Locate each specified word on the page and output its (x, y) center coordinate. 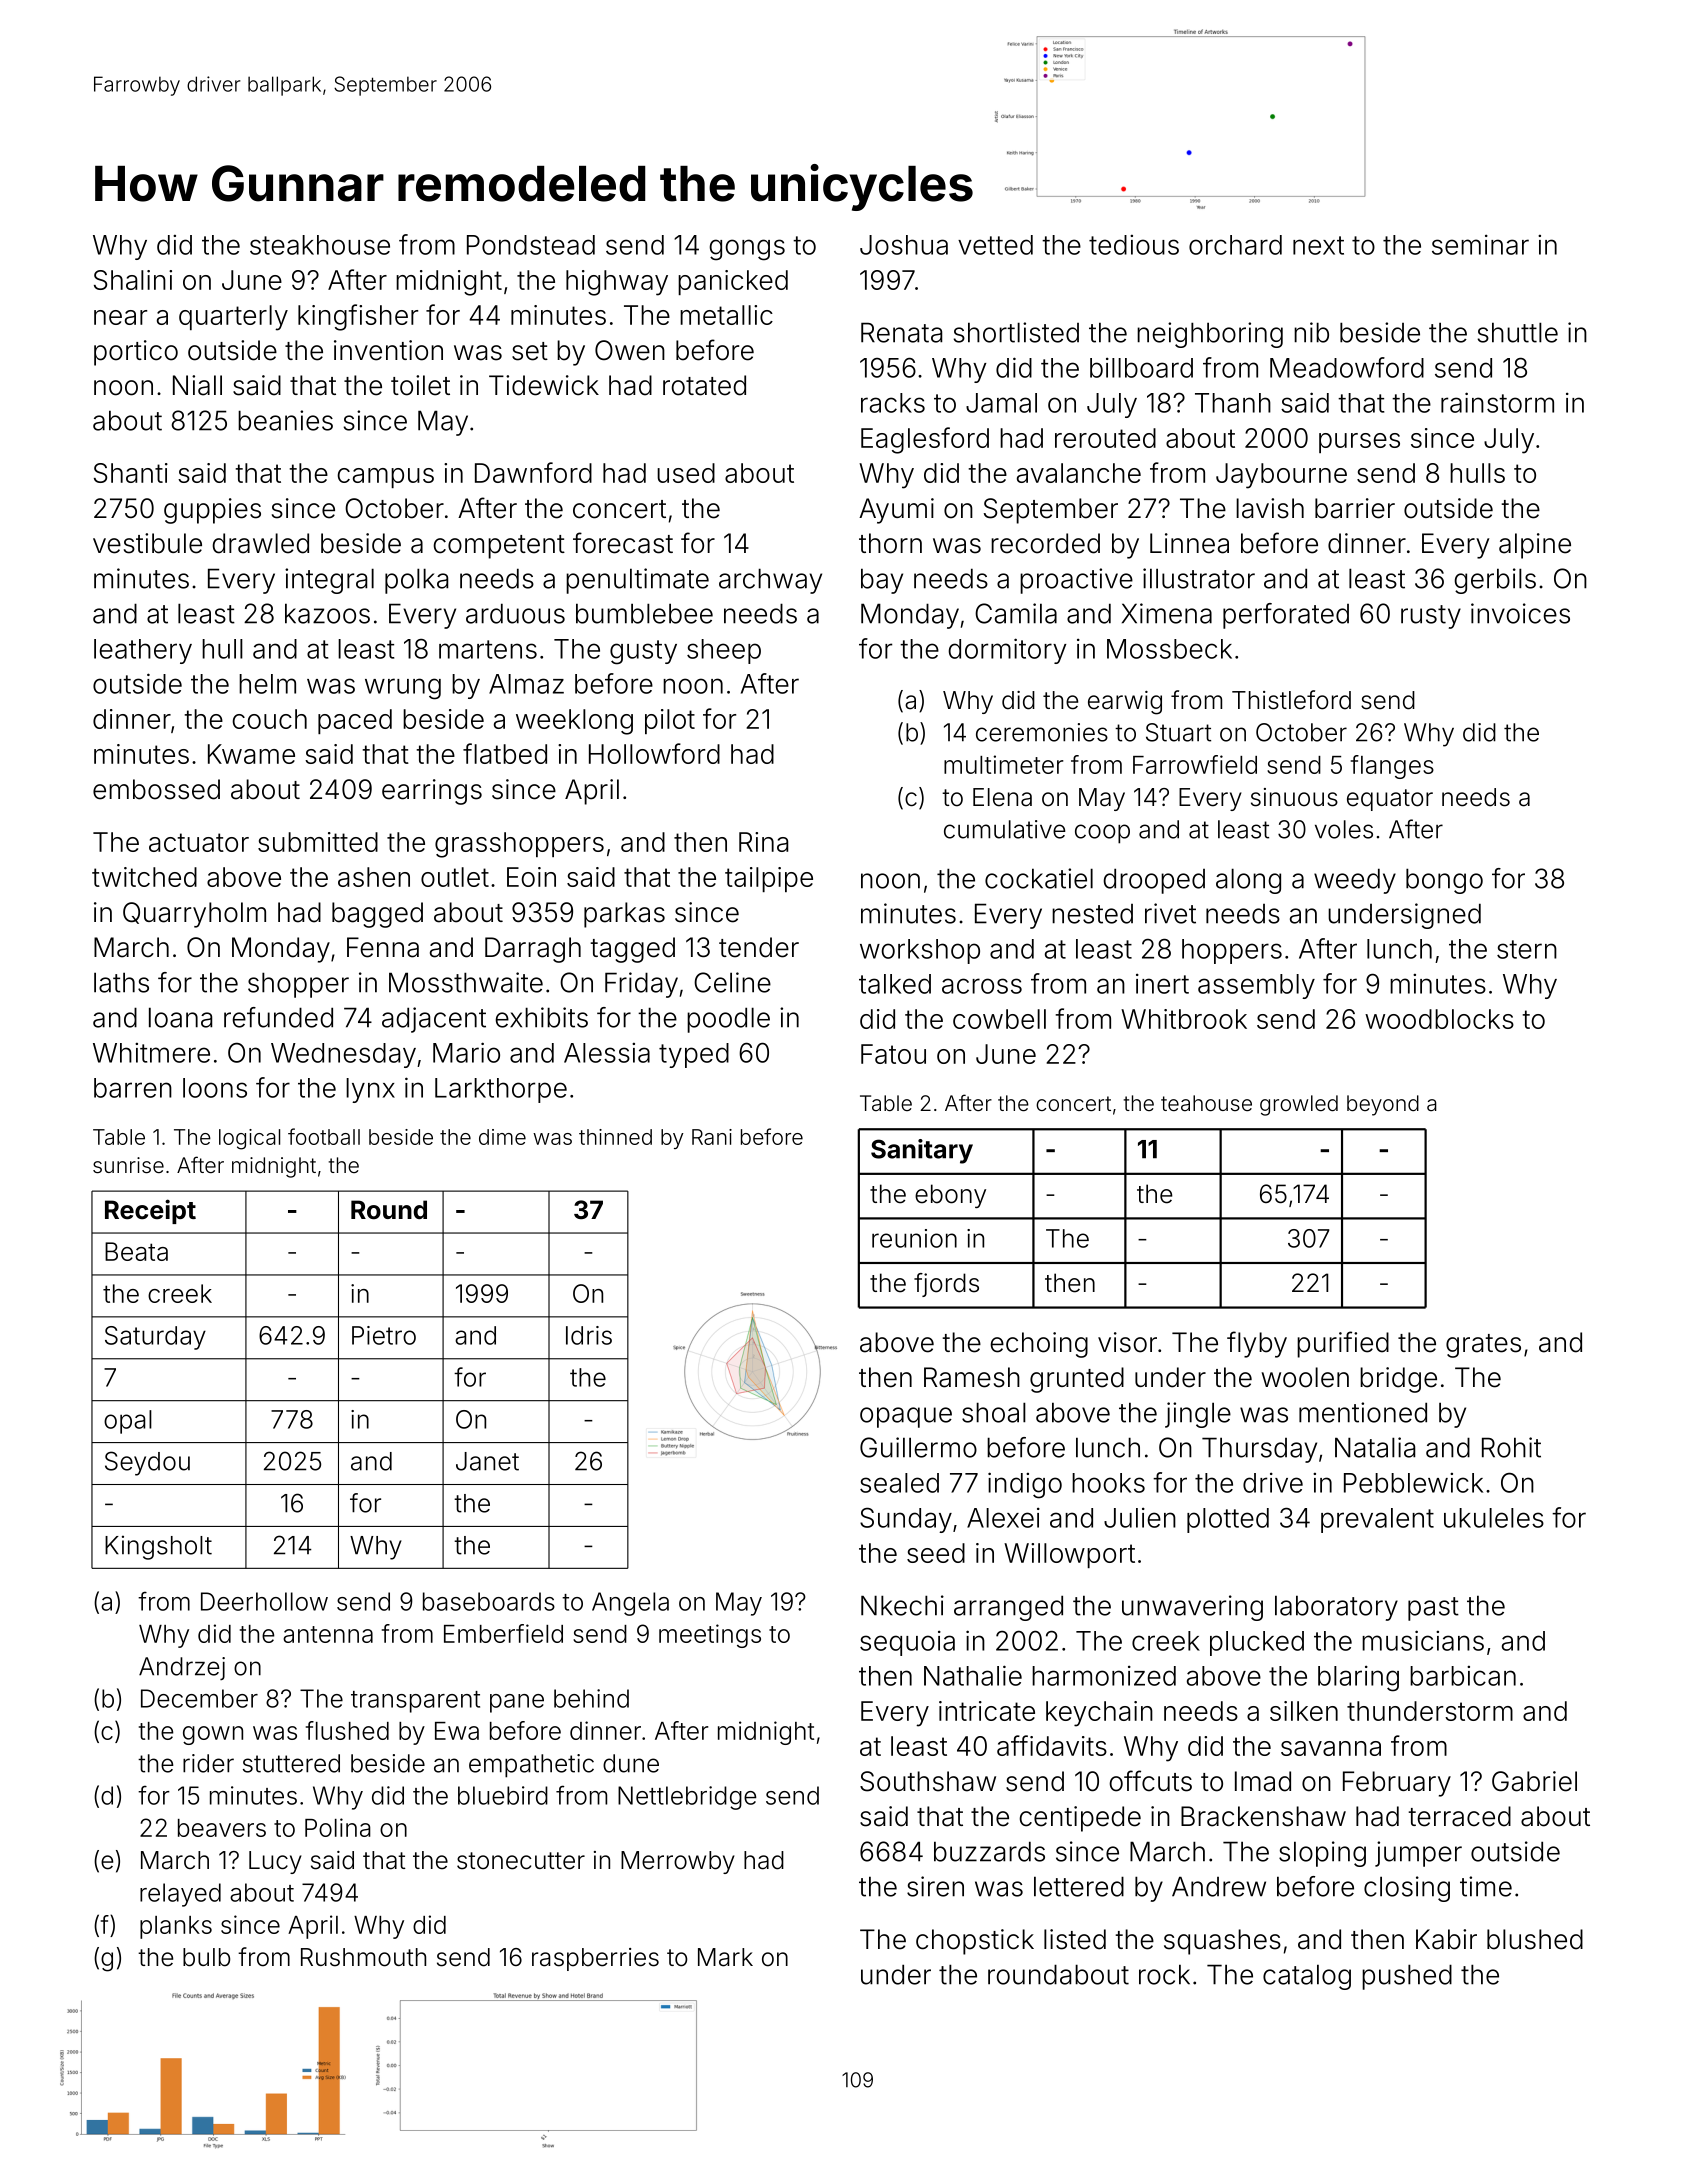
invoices (1520, 613)
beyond (1383, 1105)
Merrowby (678, 1862)
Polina (338, 1827)
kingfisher (358, 317)
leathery (143, 651)
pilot (670, 721)
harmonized (1104, 1676)
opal (128, 1422)
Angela (630, 1604)
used (686, 473)
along (1248, 881)
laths (121, 982)
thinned (615, 1137)
